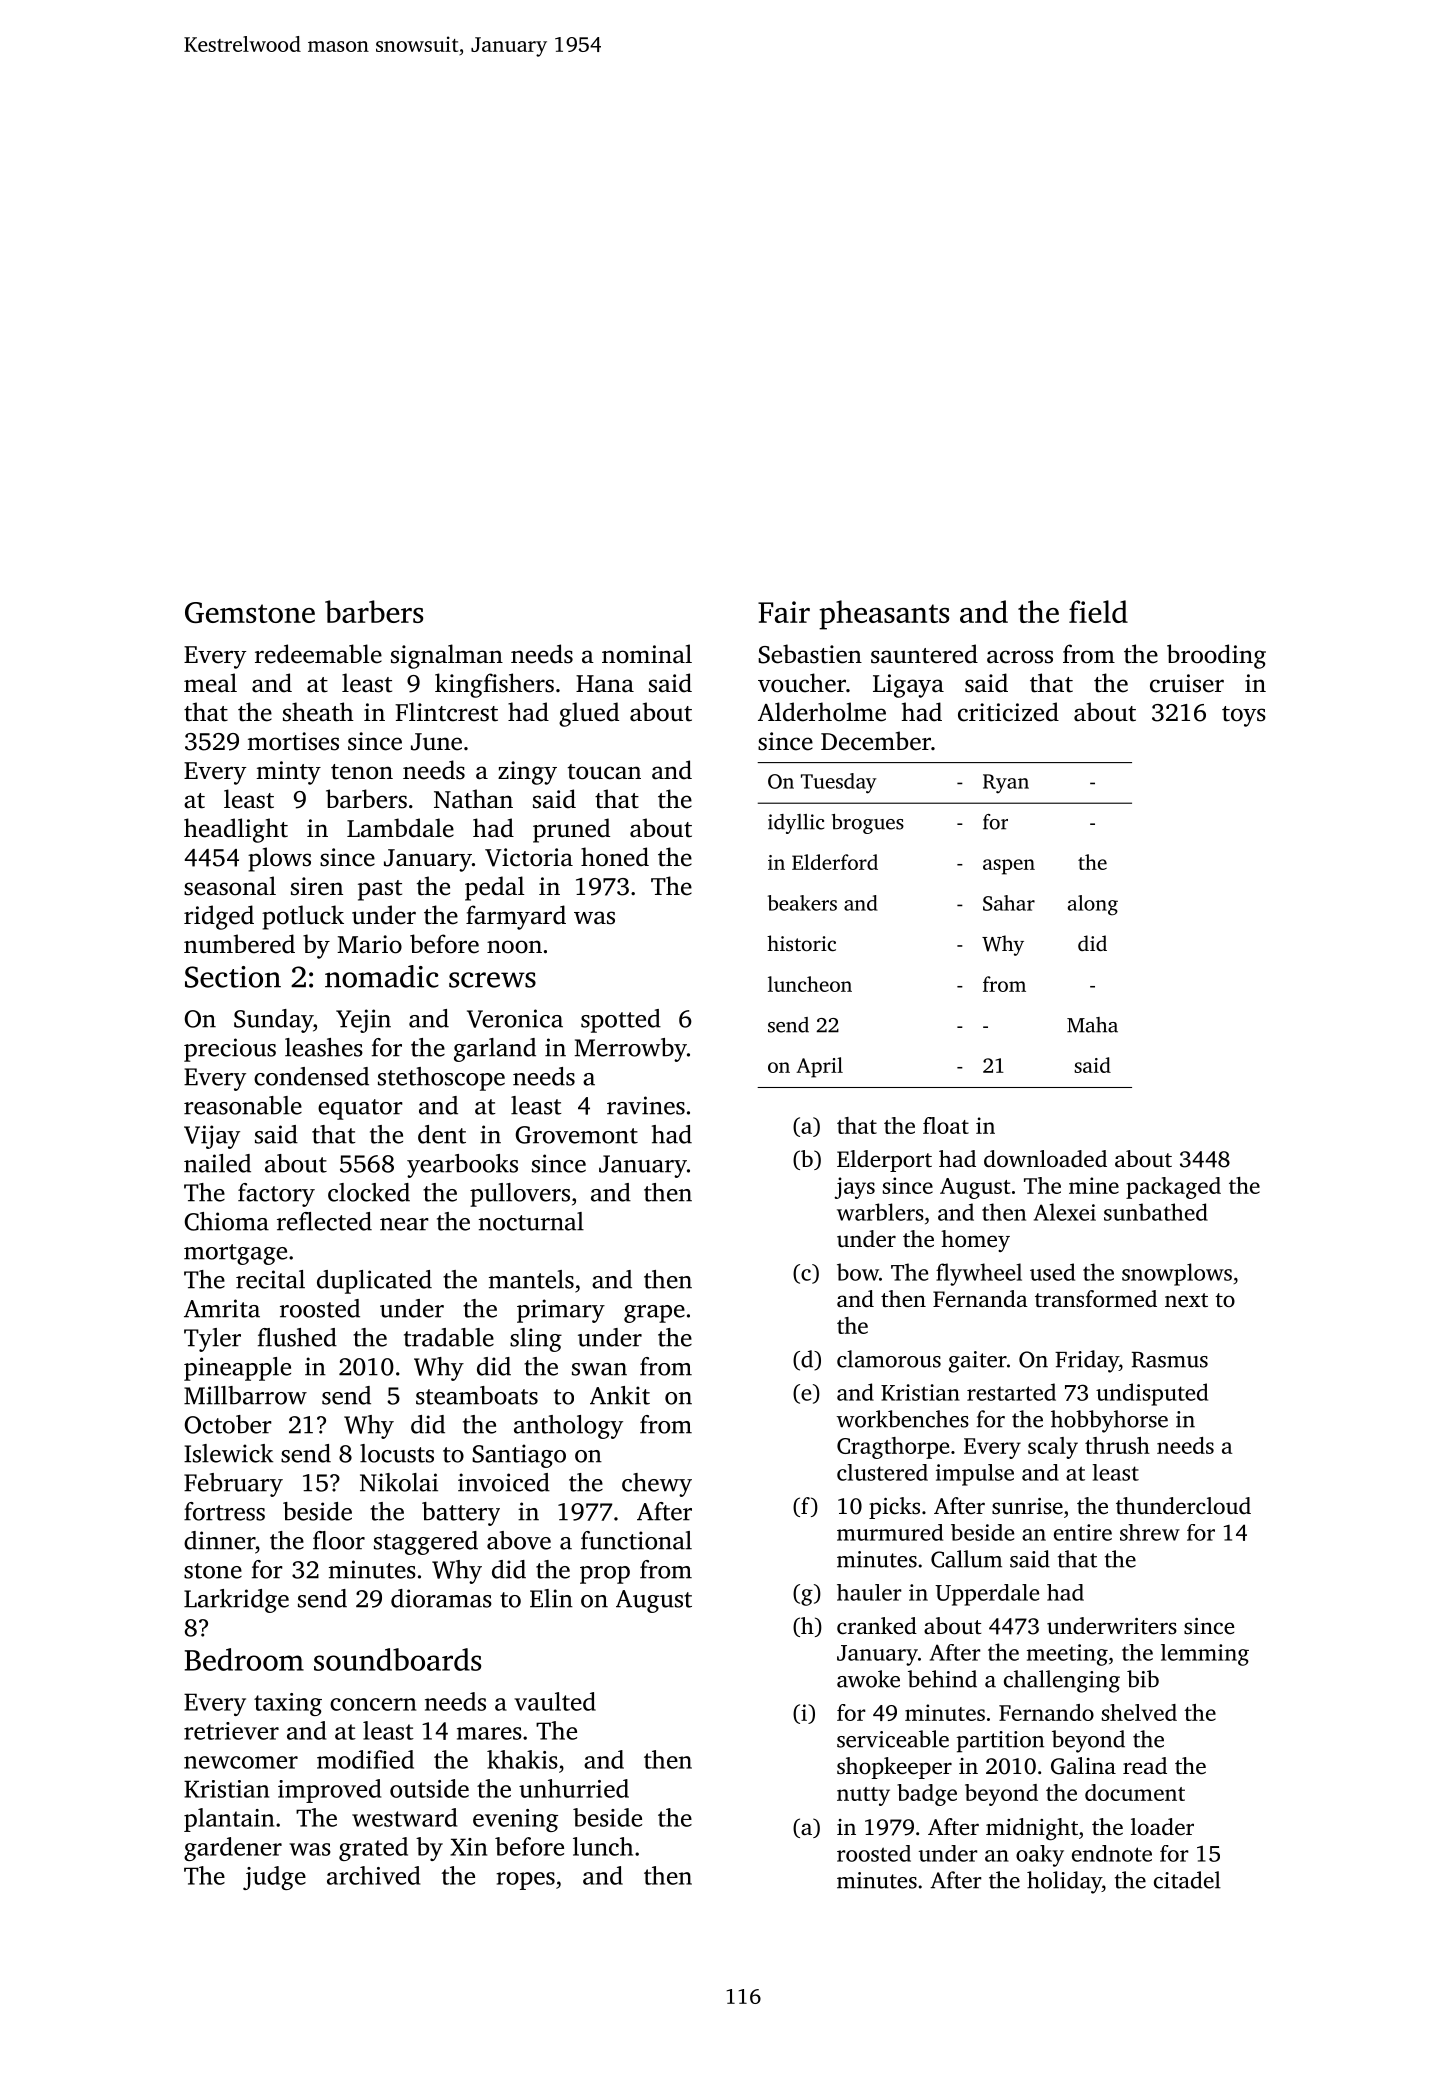 The height and width of the image is (2100, 1450). What do you see at coordinates (449, 1337) in the image?
I see `tradable` at bounding box center [449, 1337].
